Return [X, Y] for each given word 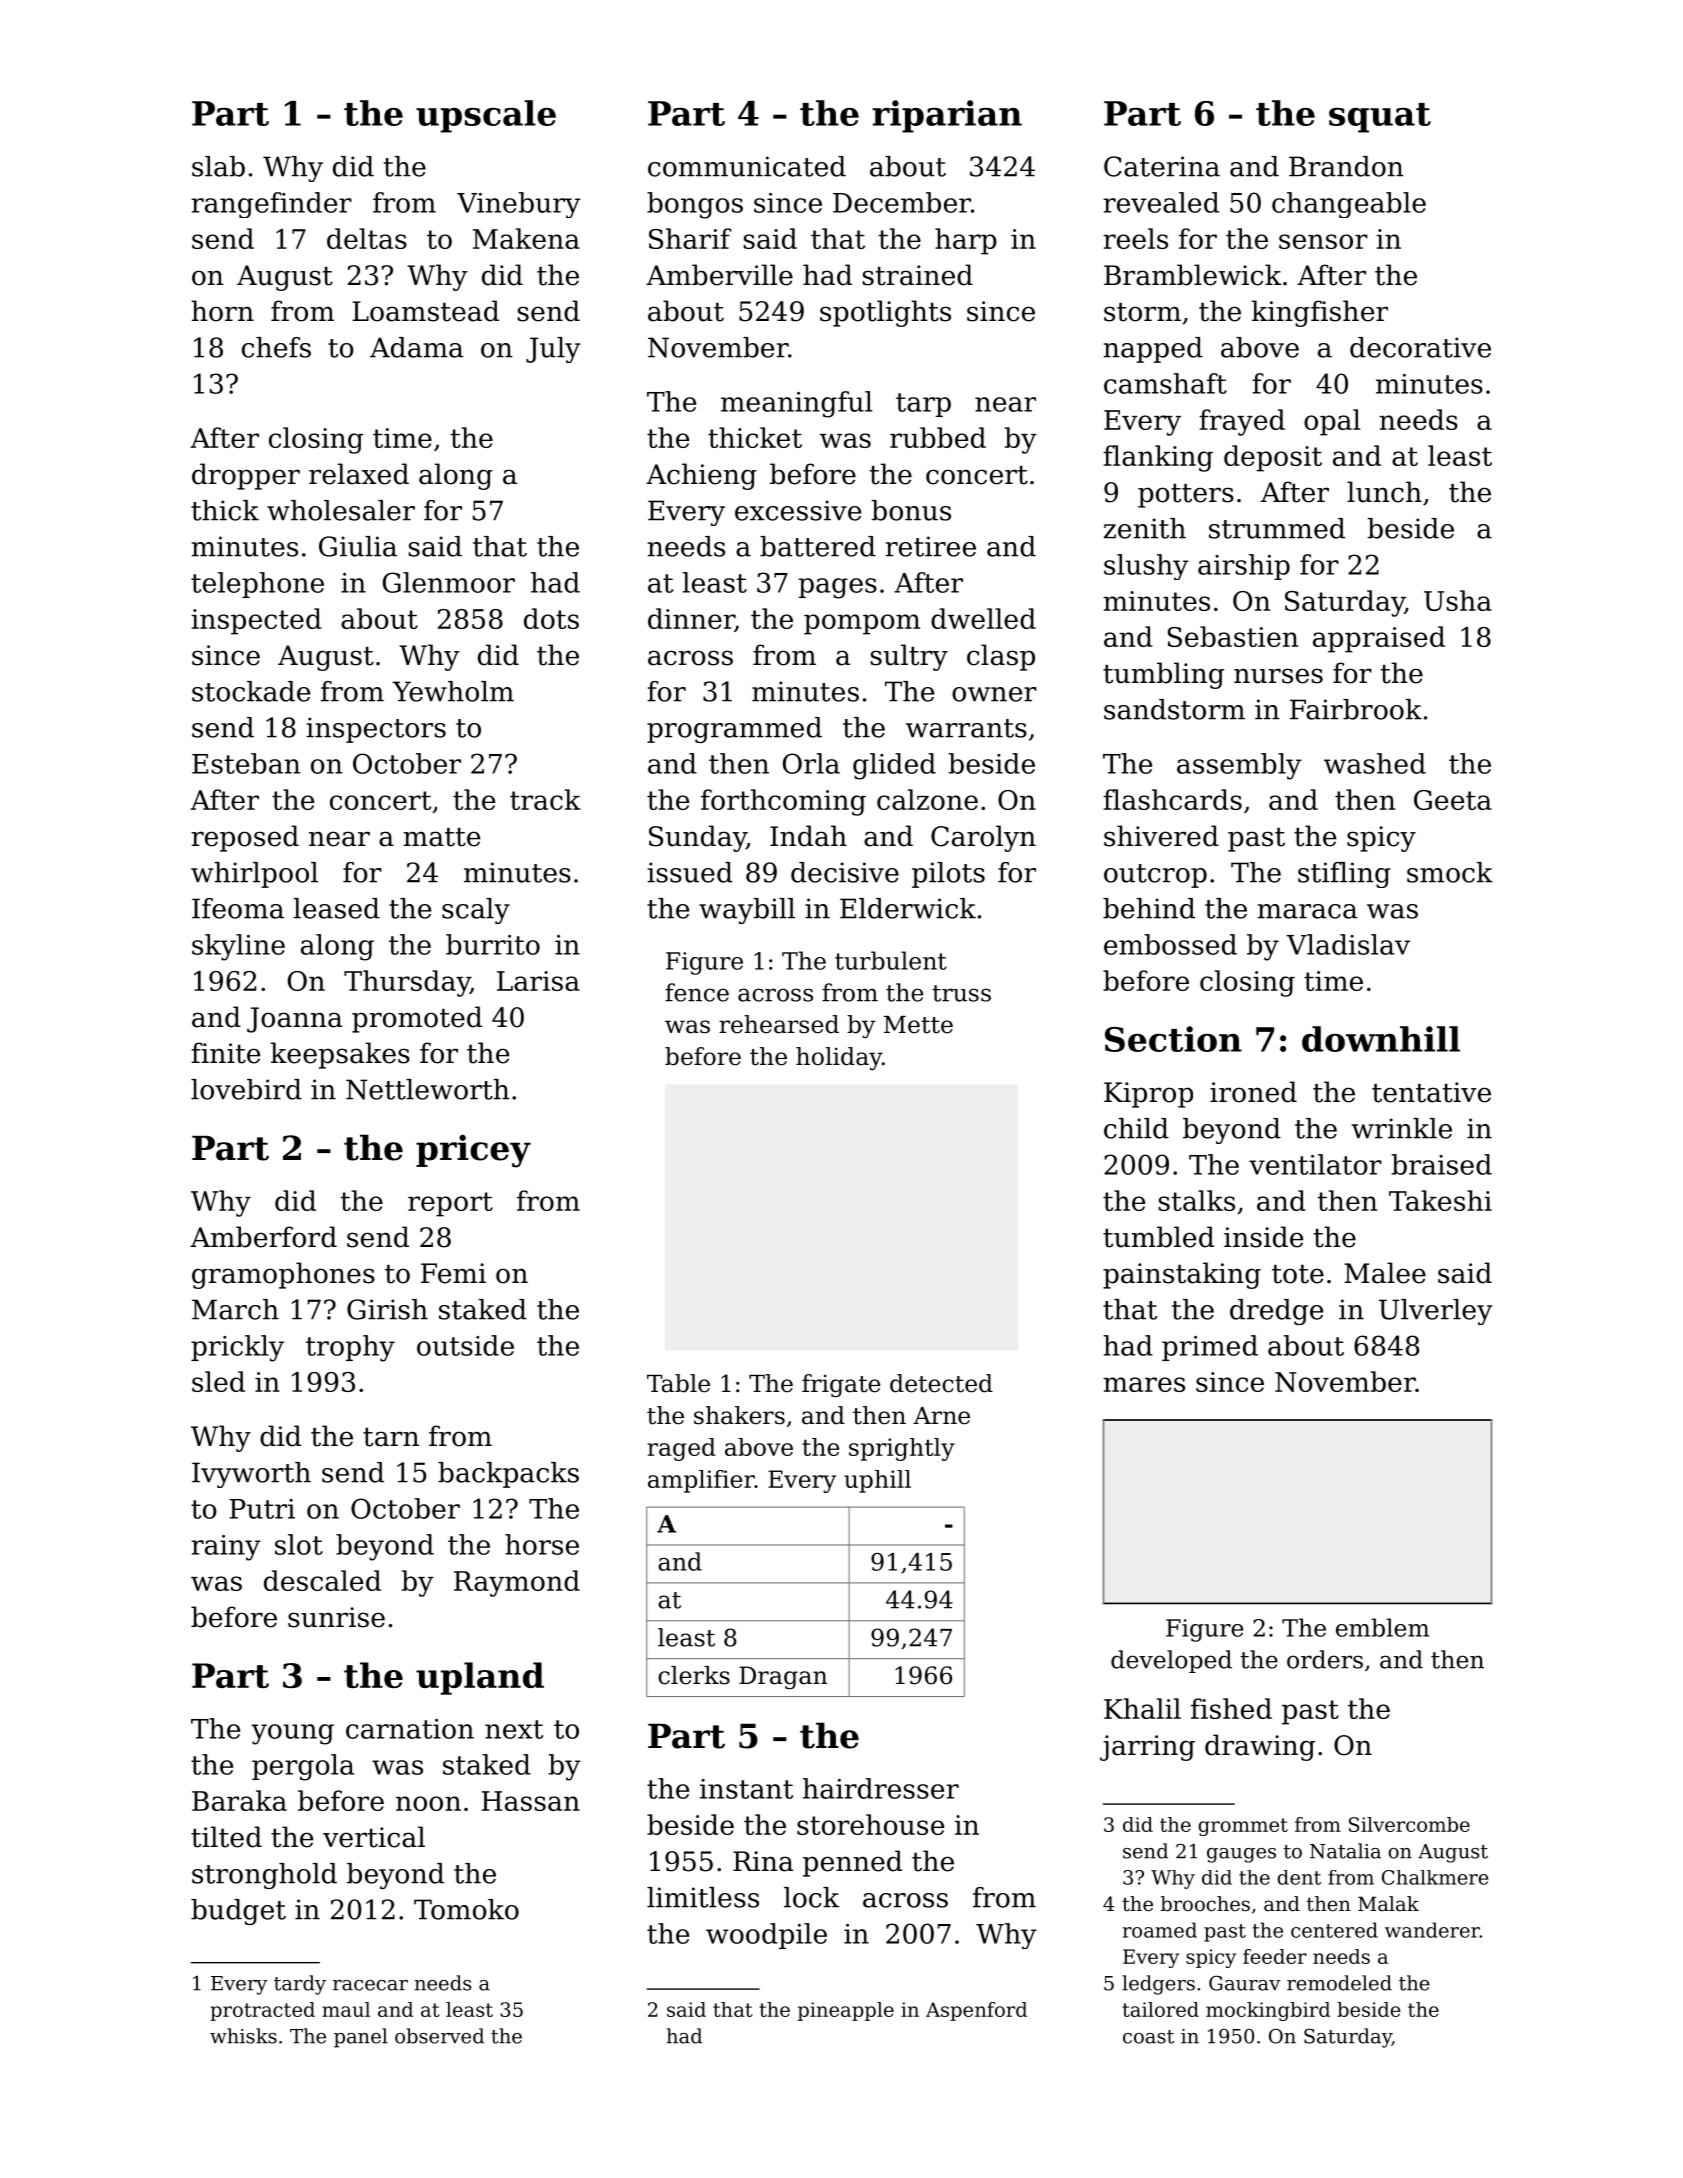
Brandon [1346, 166]
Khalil [1142, 1708]
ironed [1253, 1092]
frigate [841, 1385]
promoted [417, 1019]
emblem [1382, 1627]
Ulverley [1435, 1312]
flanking [1158, 458]
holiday [839, 1058]
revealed [1161, 202]
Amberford [263, 1237]
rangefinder [271, 205]
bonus [911, 510]
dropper [246, 476]
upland [480, 1678]
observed [439, 2036]
